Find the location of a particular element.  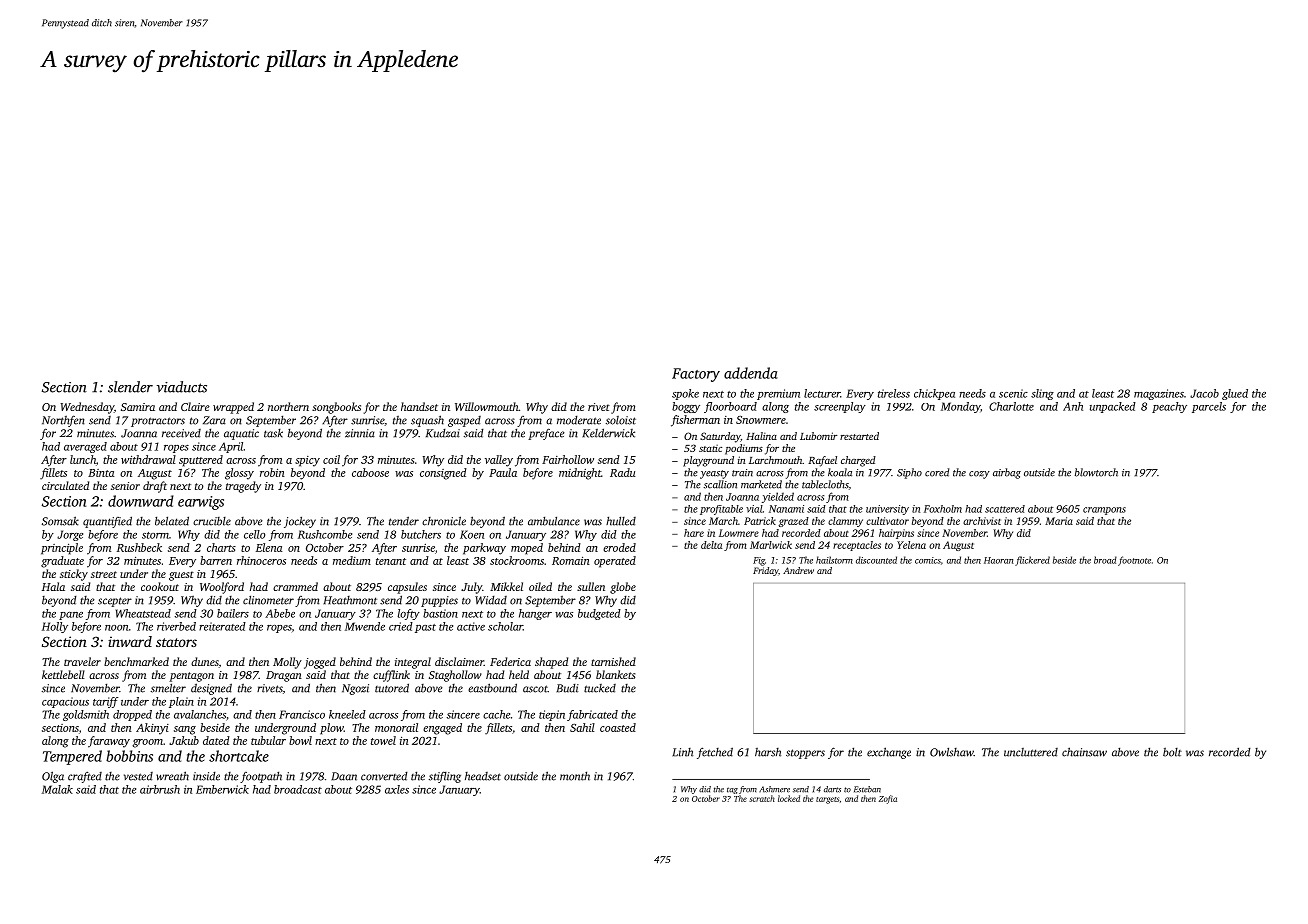

Zofia is located at coordinates (888, 799).
